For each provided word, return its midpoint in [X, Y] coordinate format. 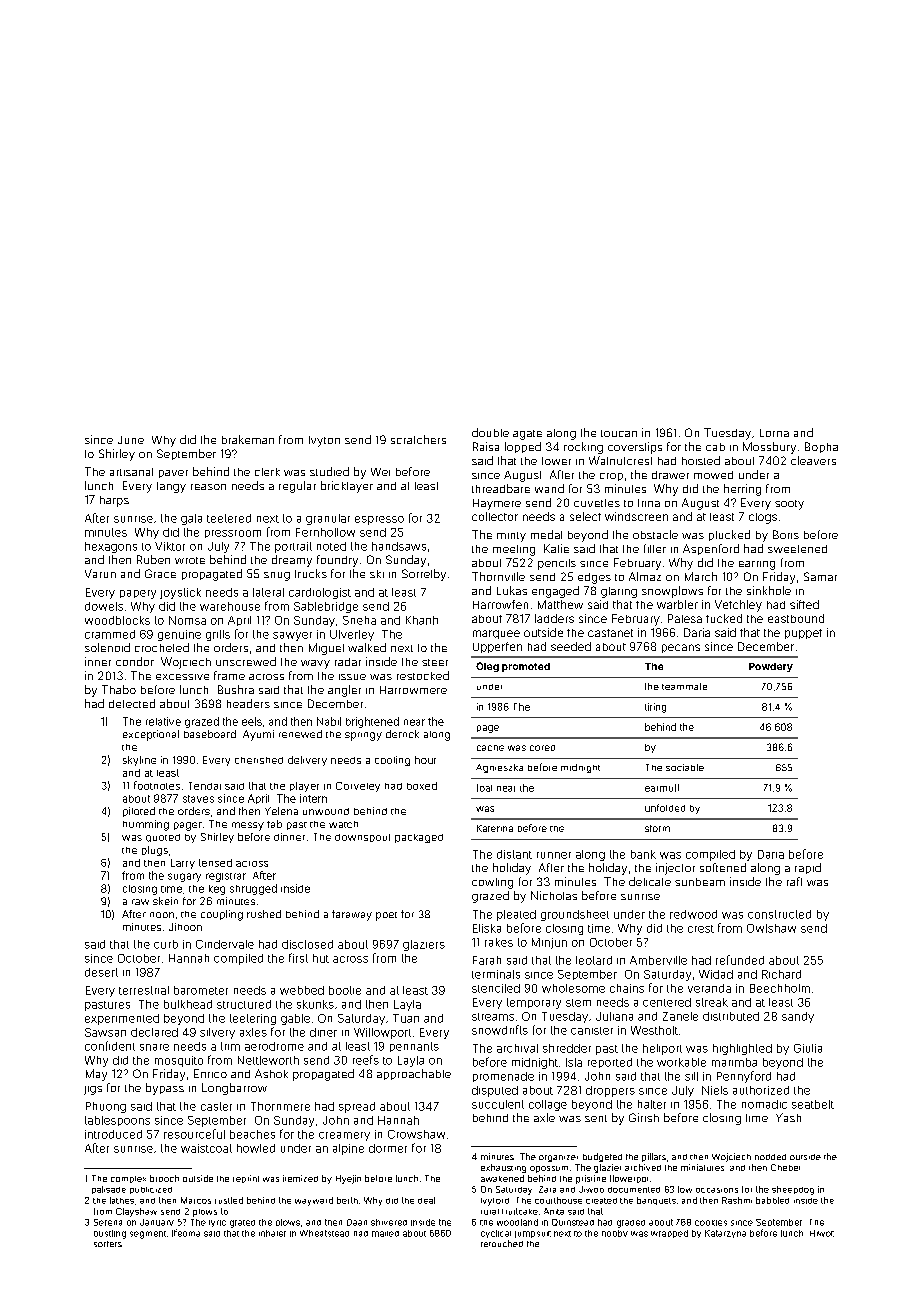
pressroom [233, 534]
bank [643, 854]
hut [321, 958]
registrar [226, 877]
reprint [246, 1179]
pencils [557, 564]
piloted [139, 812]
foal [484, 788]
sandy [798, 1017]
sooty [789, 505]
